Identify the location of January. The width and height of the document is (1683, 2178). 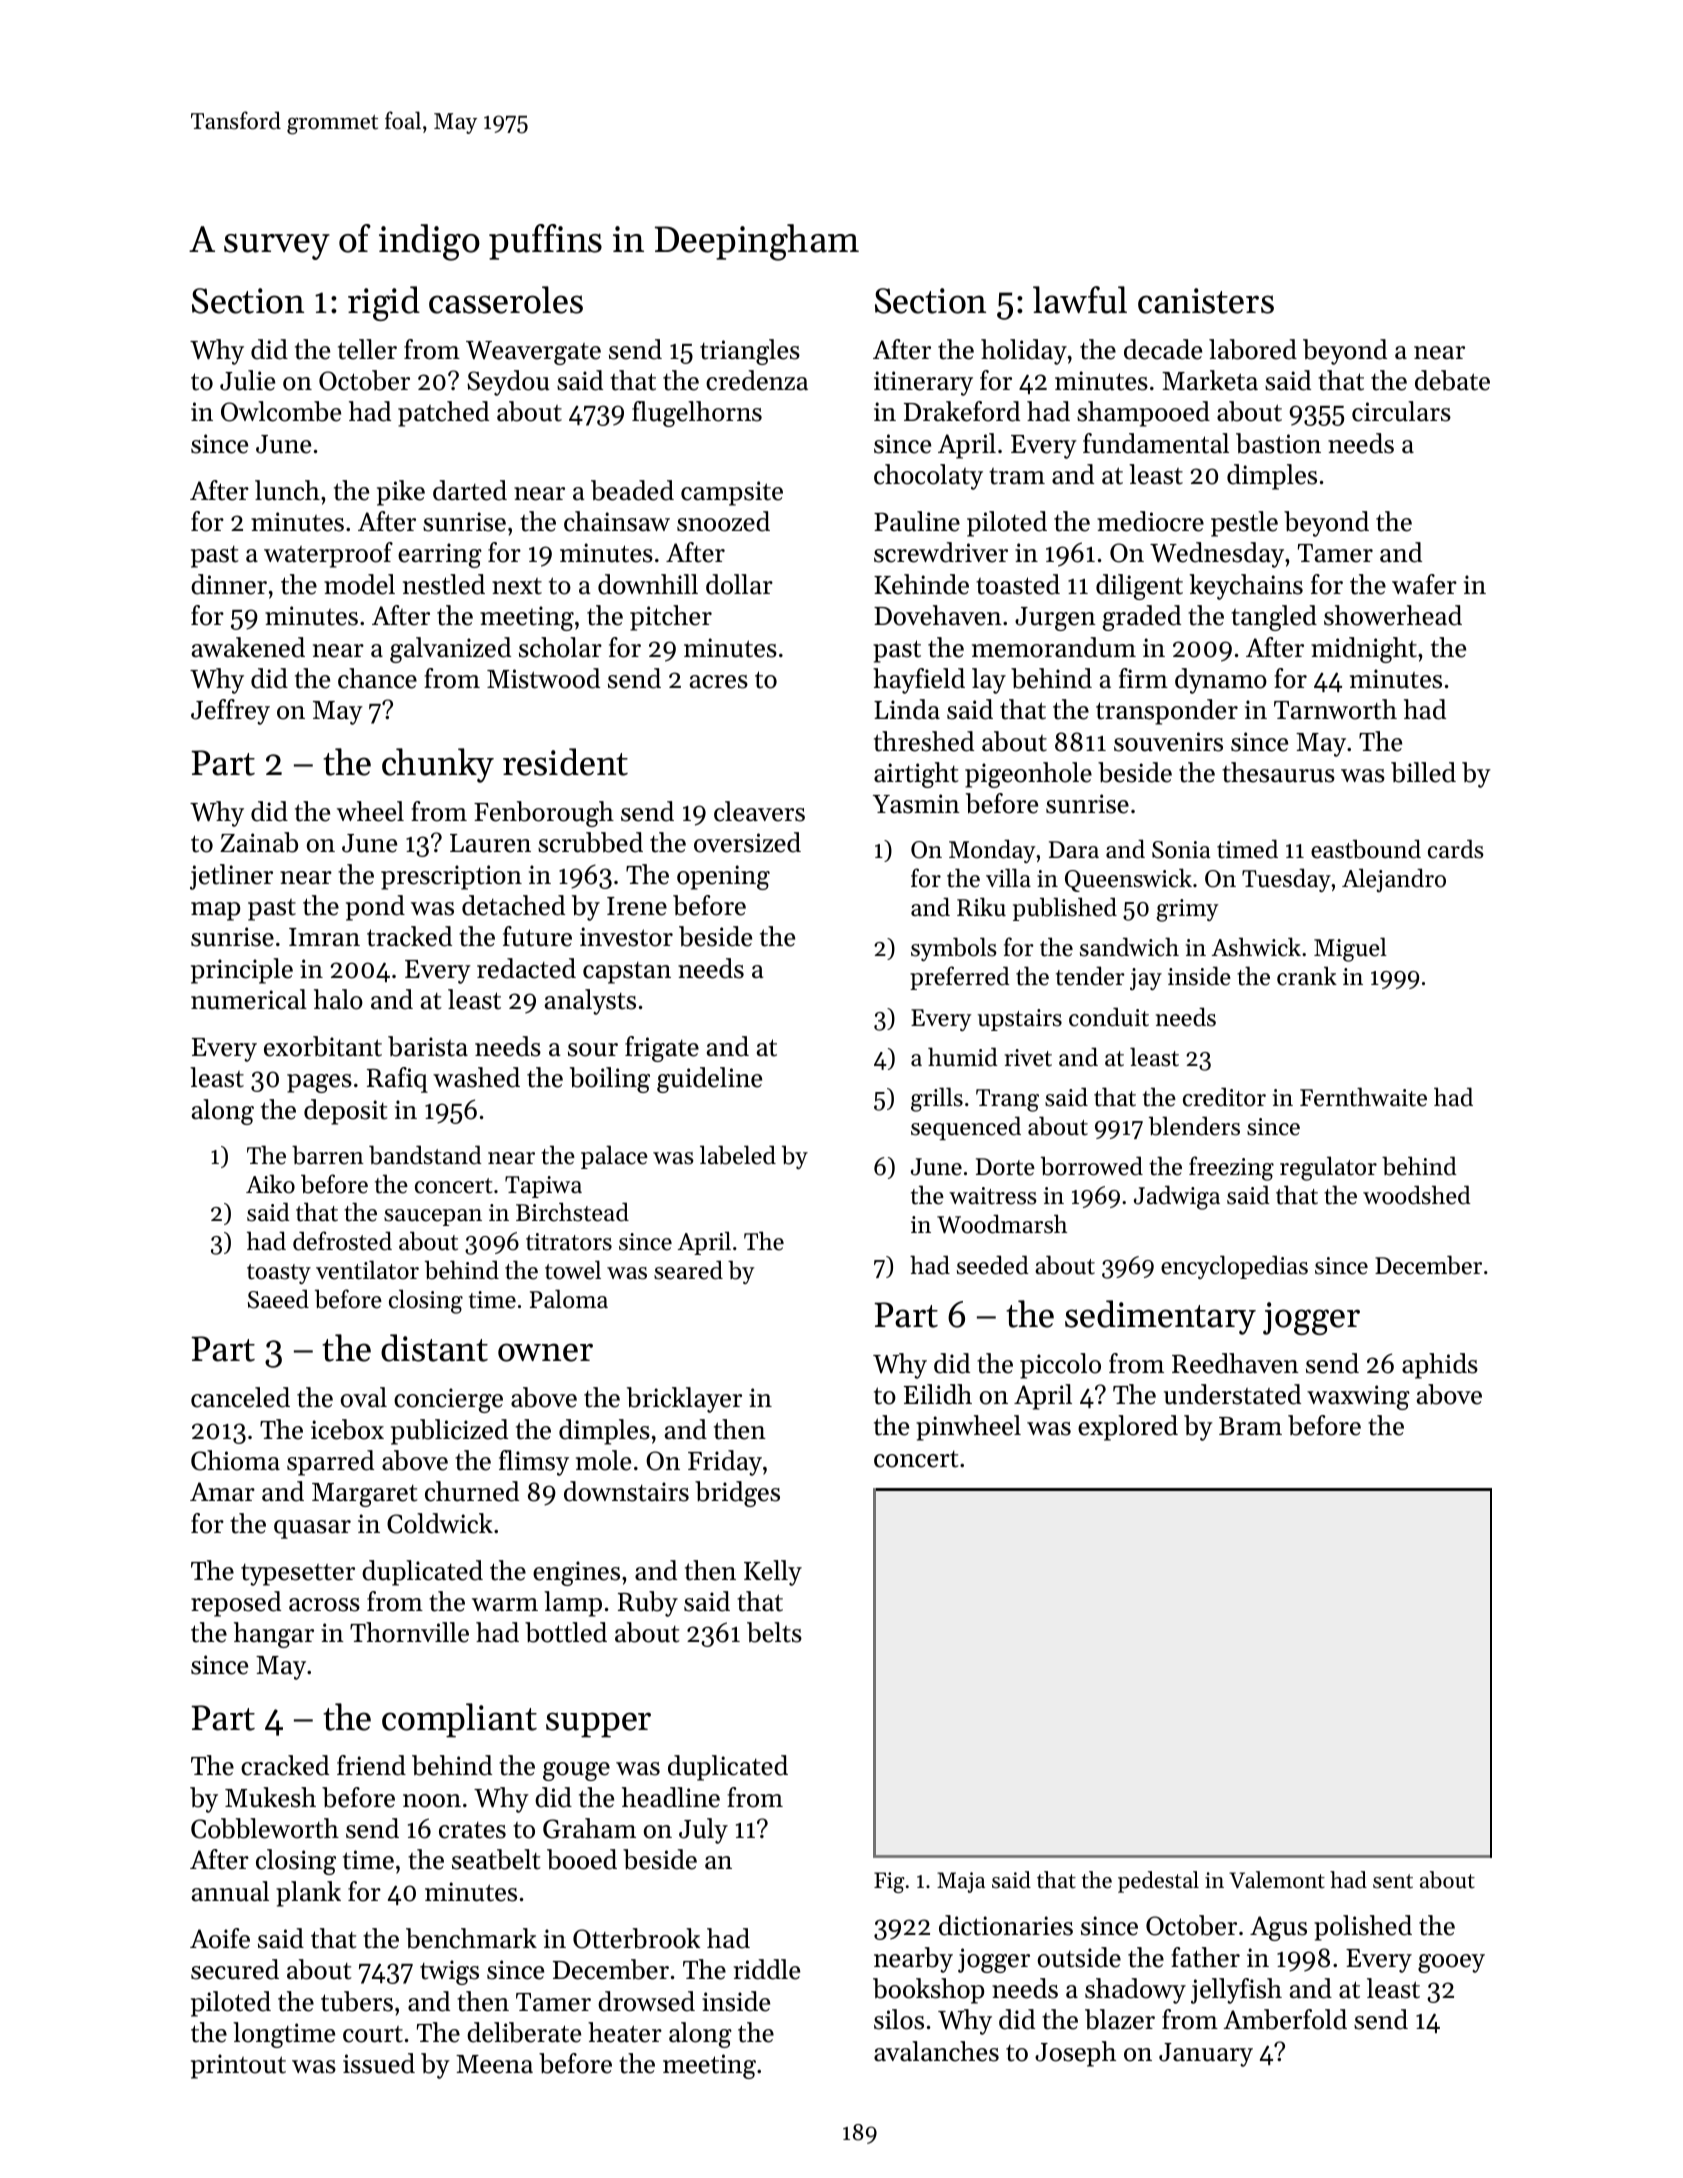
(1206, 2055).
